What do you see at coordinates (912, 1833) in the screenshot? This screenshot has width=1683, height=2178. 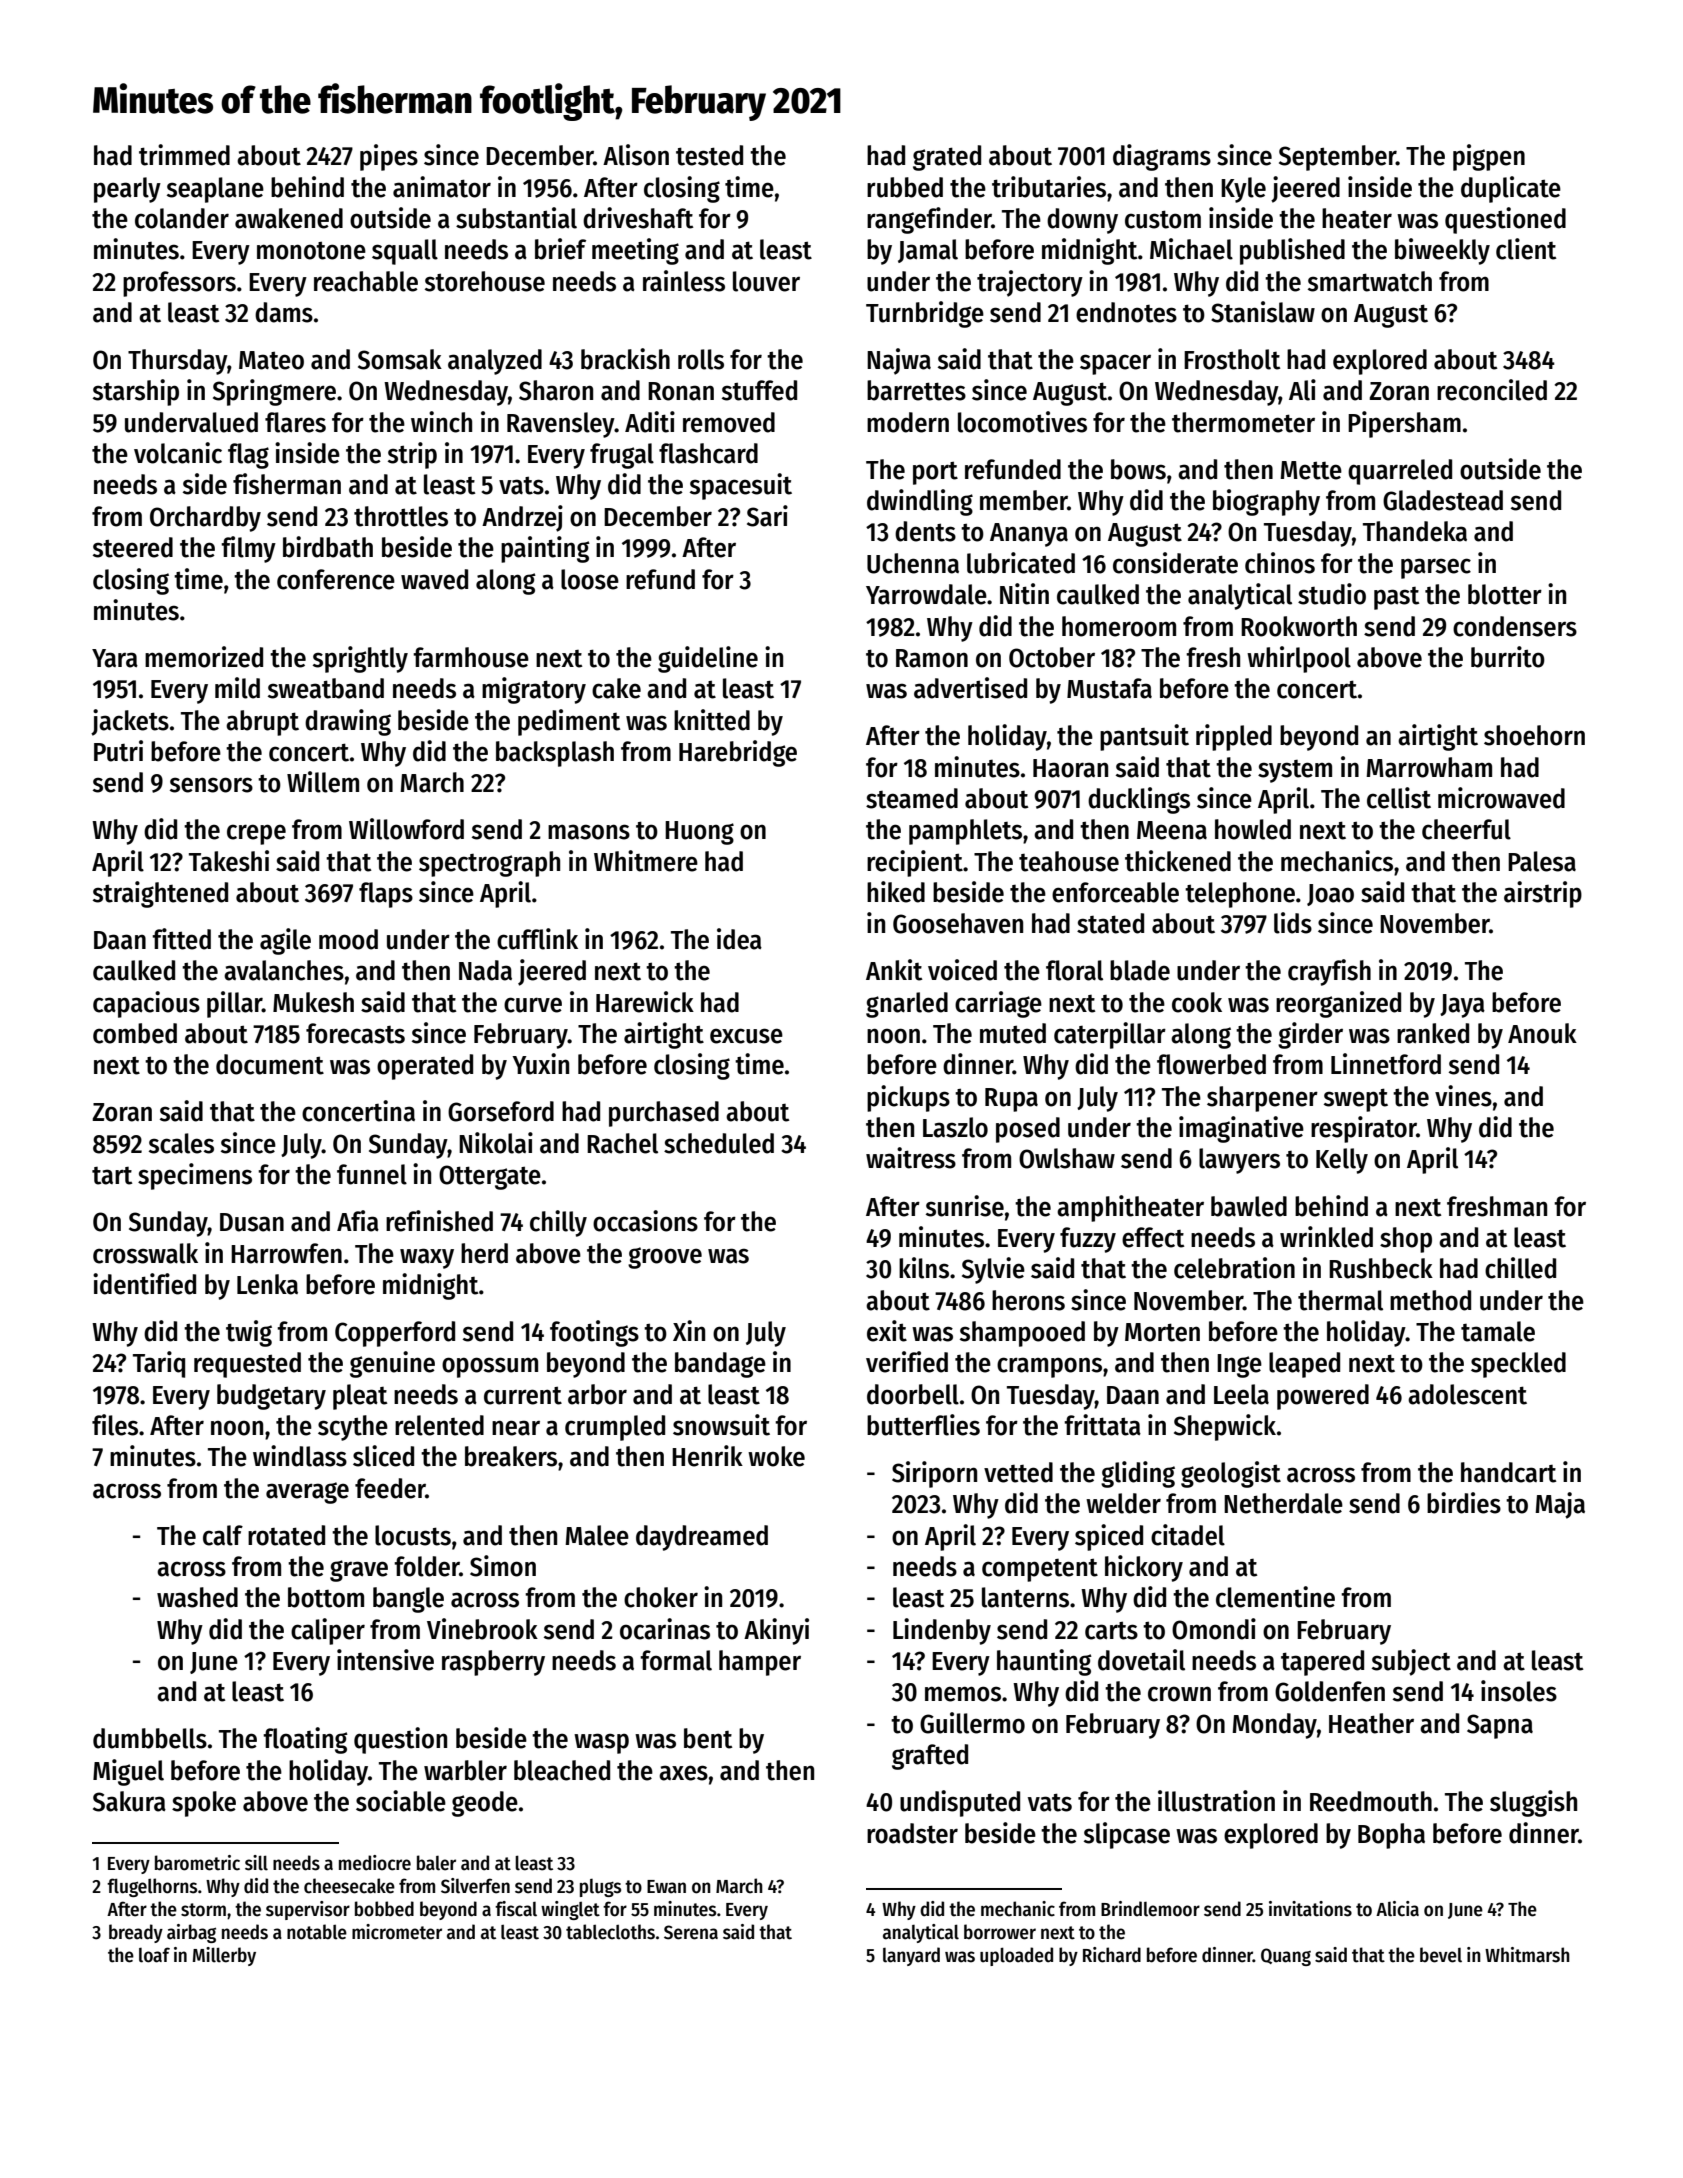 I see `roadster` at bounding box center [912, 1833].
